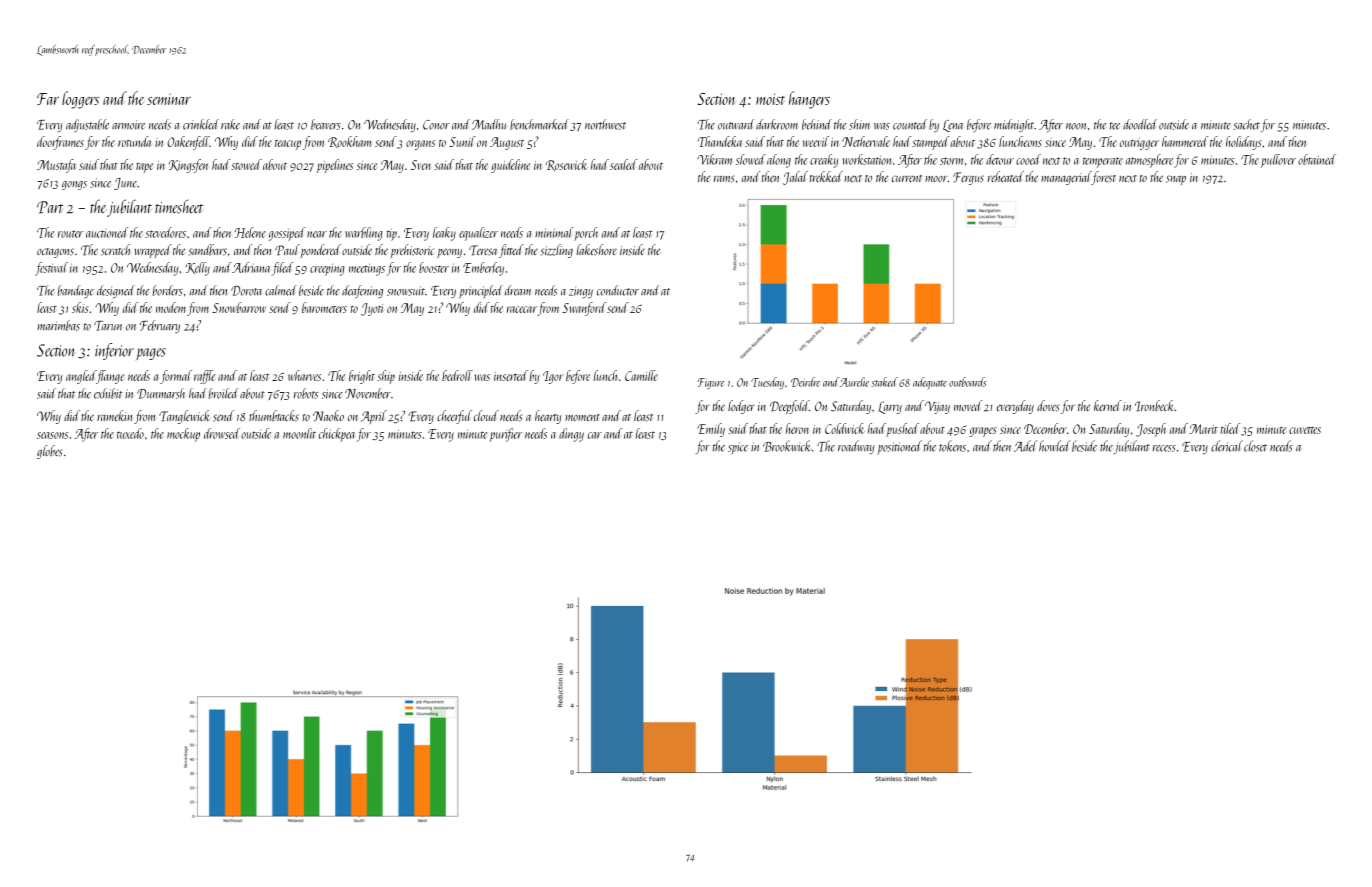  I want to click on moist, so click(770, 99).
